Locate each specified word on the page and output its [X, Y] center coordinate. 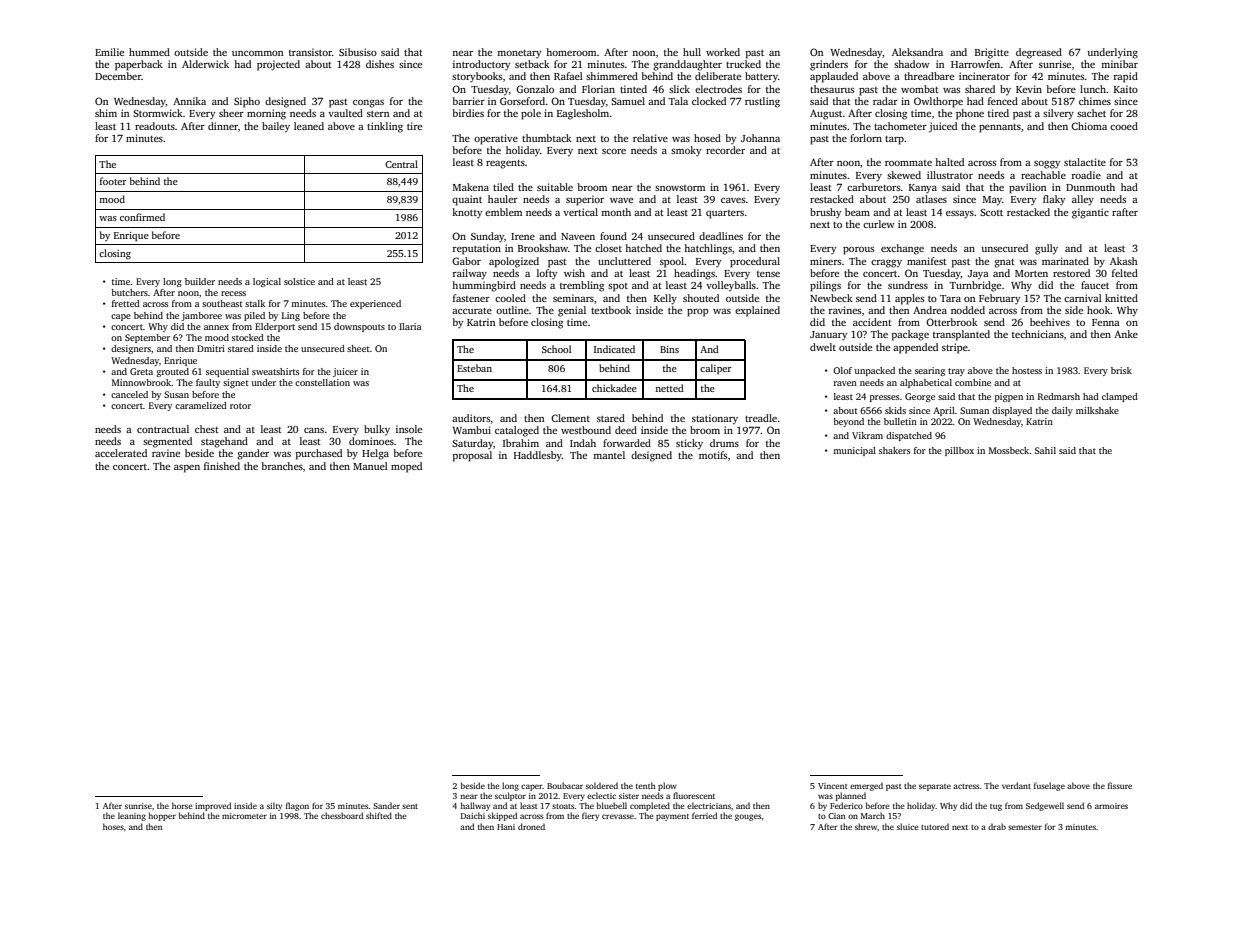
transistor [310, 52]
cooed [1124, 126]
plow [667, 786]
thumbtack [547, 138]
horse [182, 805]
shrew [866, 826]
